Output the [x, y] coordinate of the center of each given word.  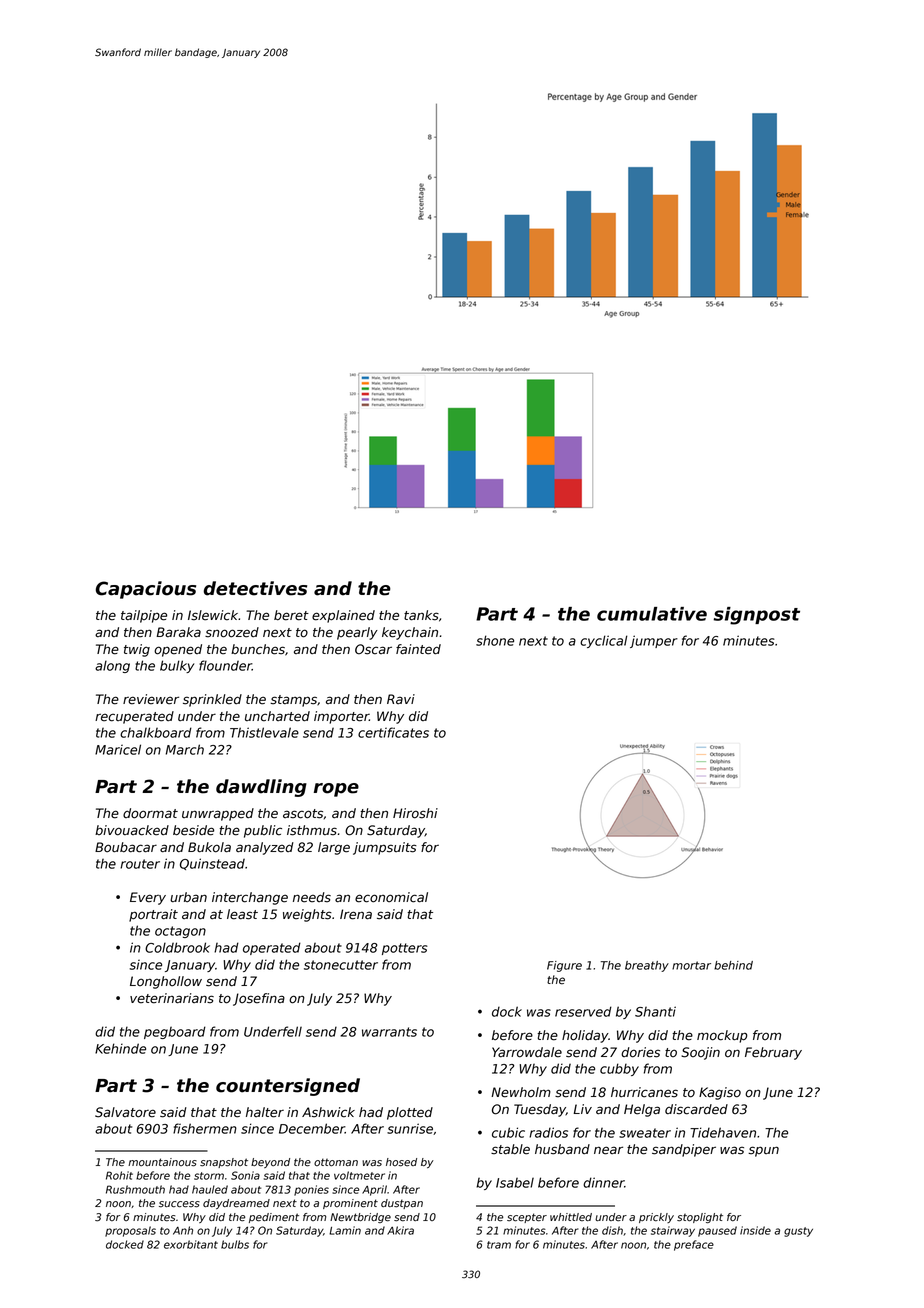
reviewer [151, 699]
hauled [210, 1189]
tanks [421, 615]
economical [391, 897]
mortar [691, 965]
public [263, 831]
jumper [654, 641]
